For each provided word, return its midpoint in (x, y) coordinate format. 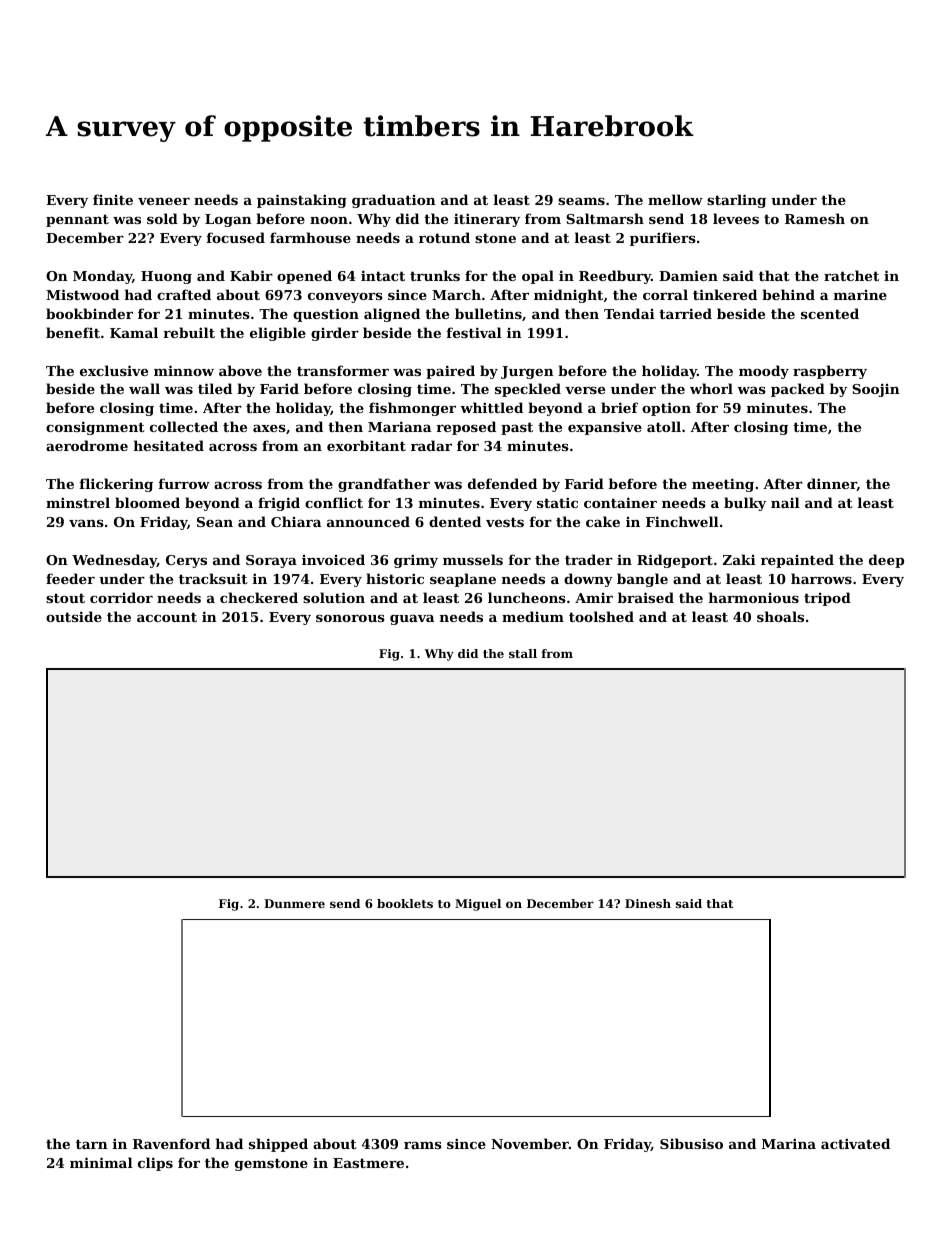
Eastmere (368, 1163)
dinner (832, 484)
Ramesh (815, 218)
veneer (164, 201)
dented (455, 521)
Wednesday (114, 561)
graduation (394, 201)
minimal (101, 1162)
